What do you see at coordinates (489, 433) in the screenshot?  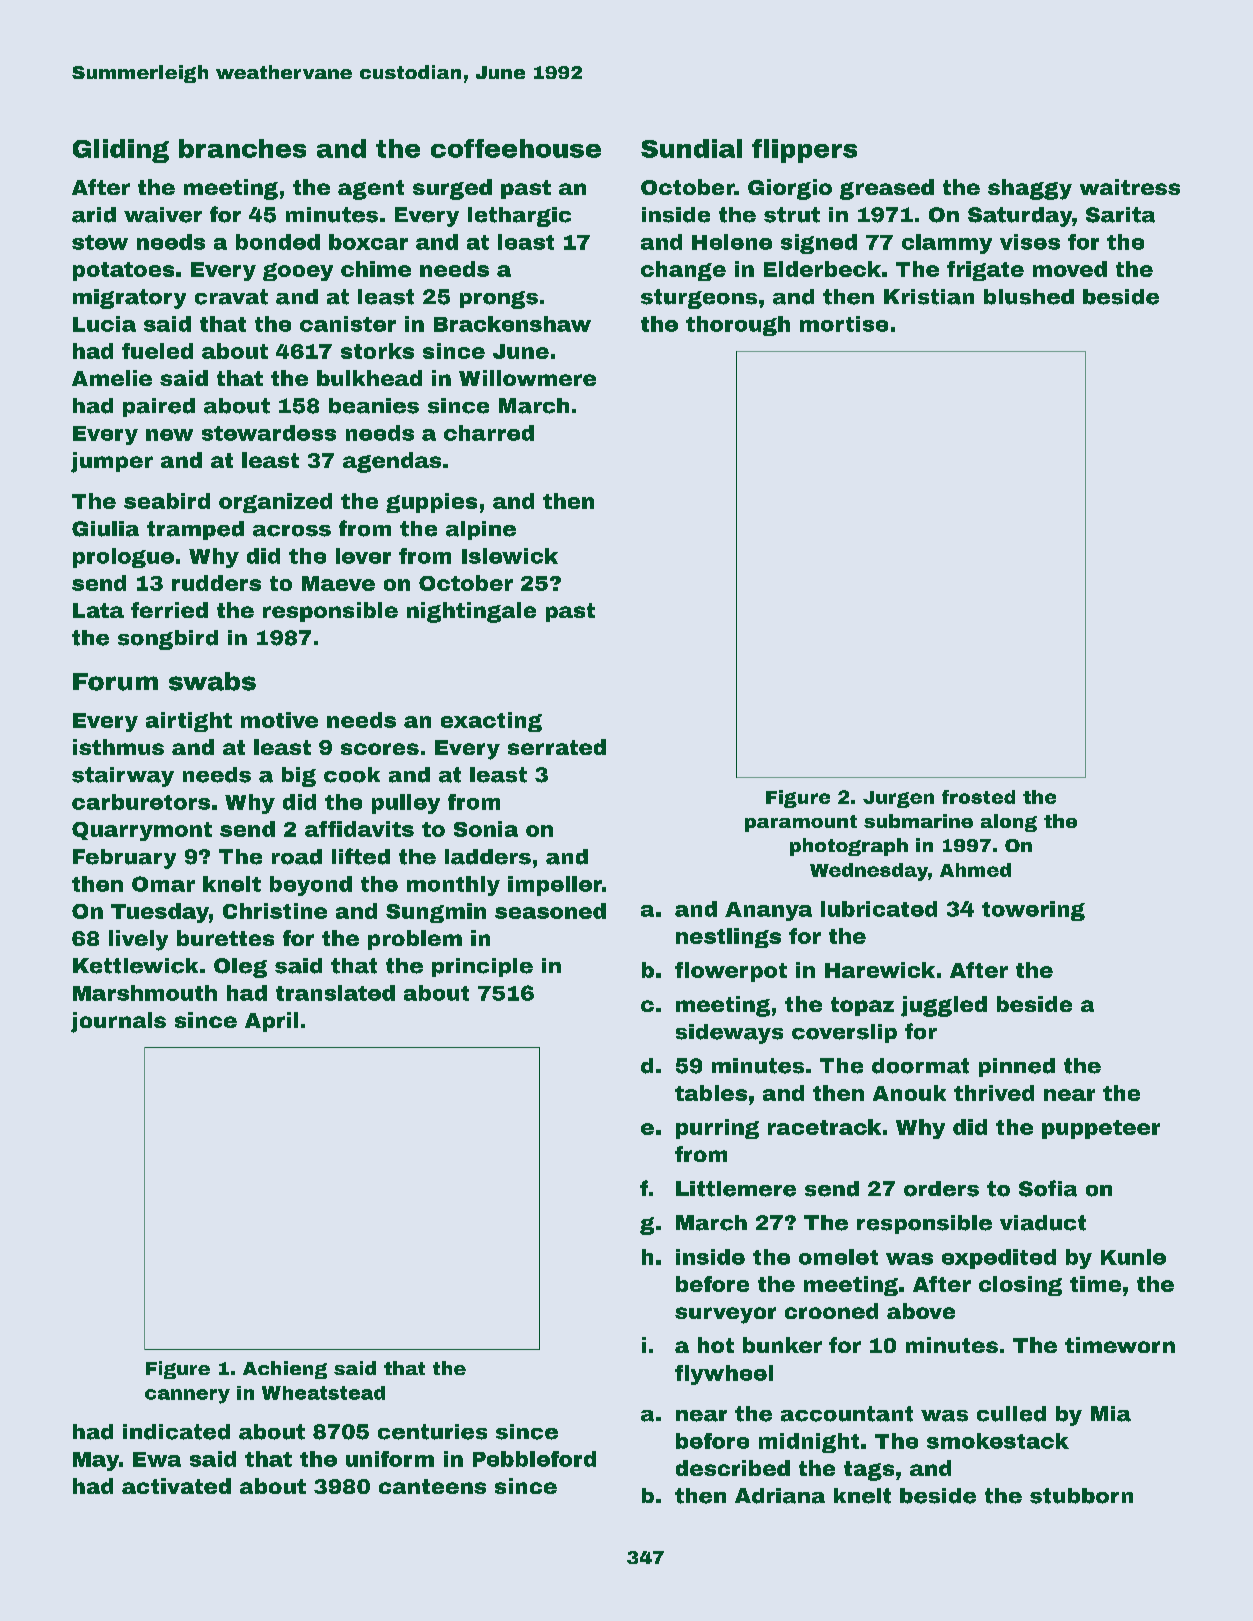 I see `charred` at bounding box center [489, 433].
